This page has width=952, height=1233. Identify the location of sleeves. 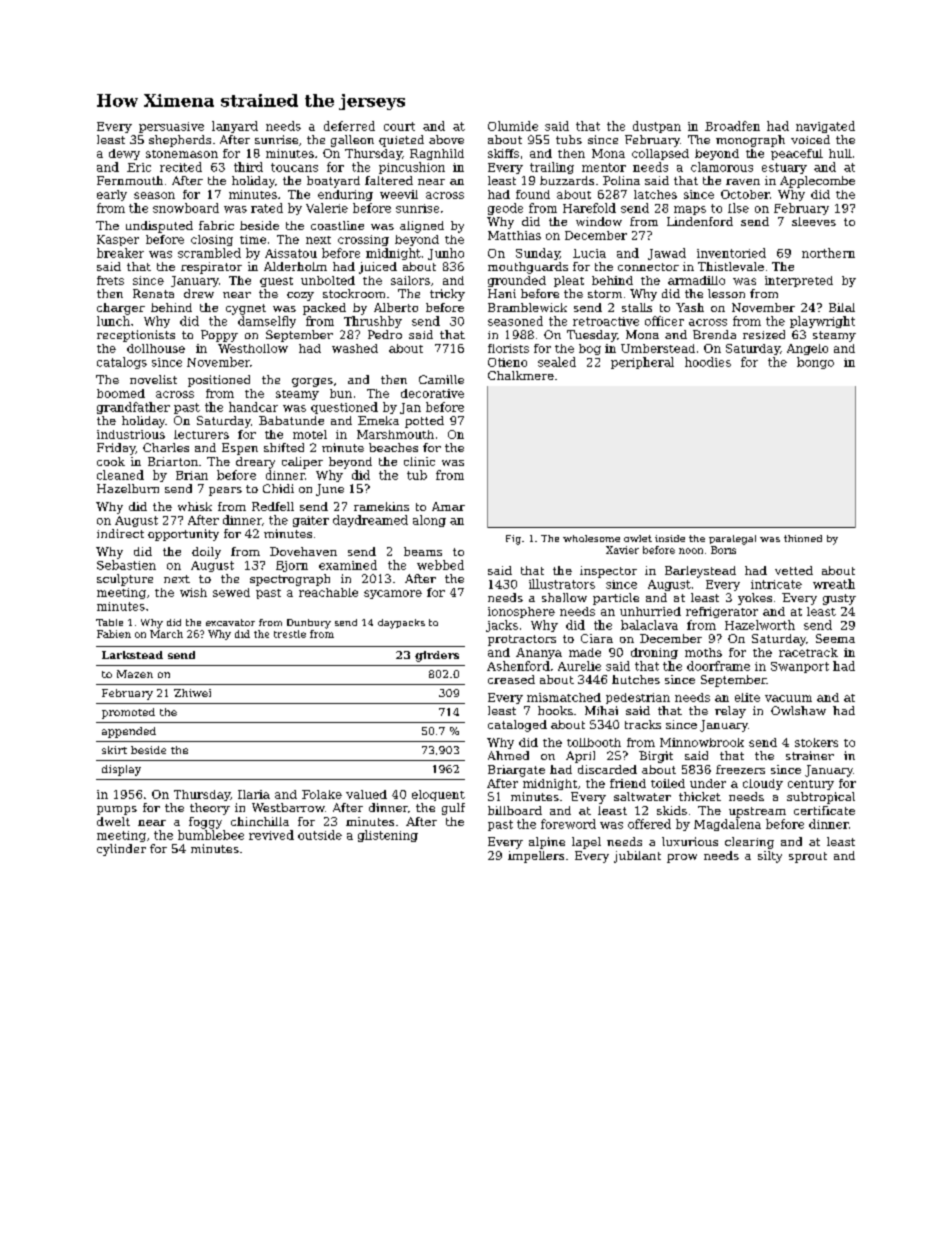
(814, 221).
